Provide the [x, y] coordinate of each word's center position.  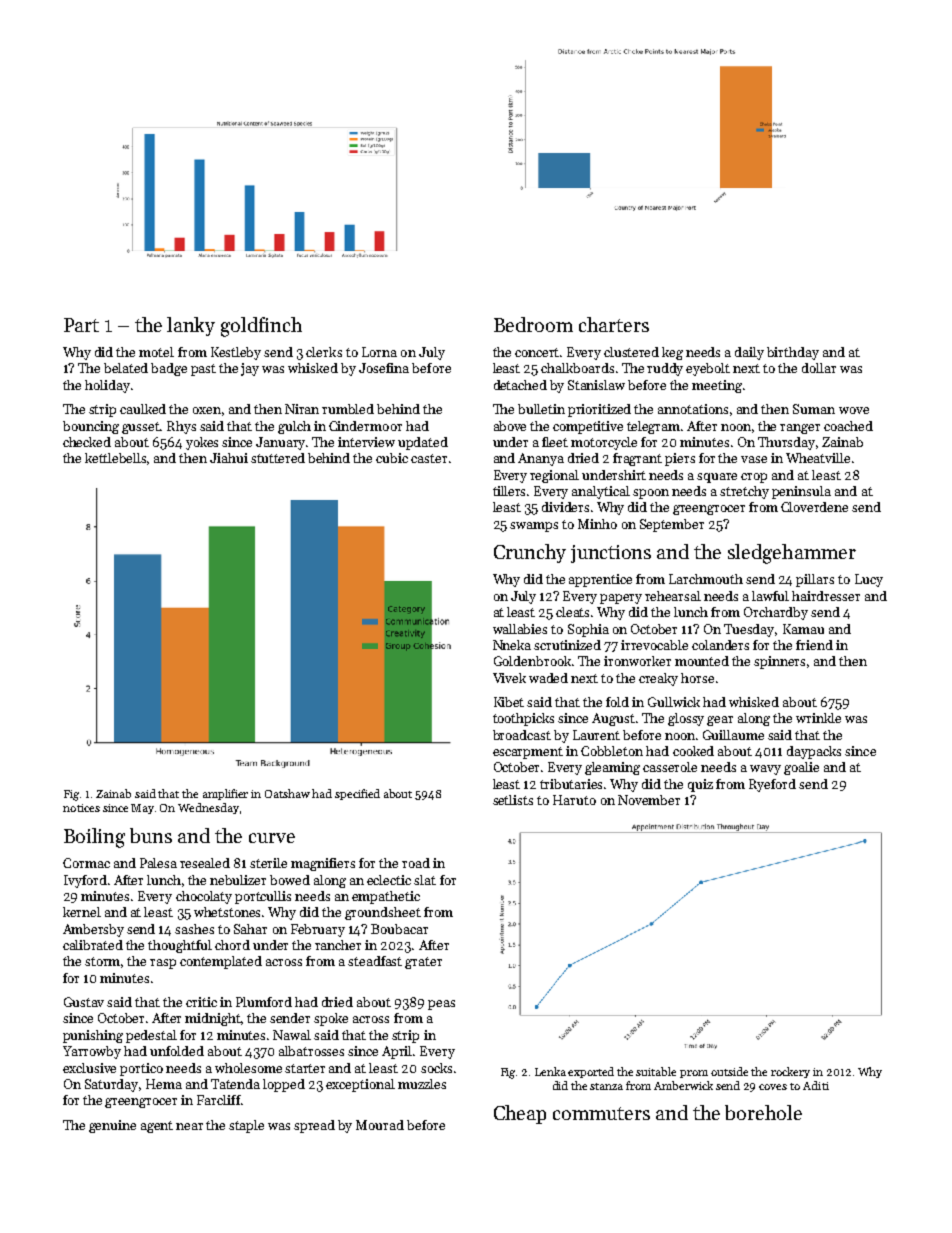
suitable [656, 1071]
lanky [191, 326]
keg [672, 353]
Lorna [379, 352]
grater [423, 963]
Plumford [264, 1002]
